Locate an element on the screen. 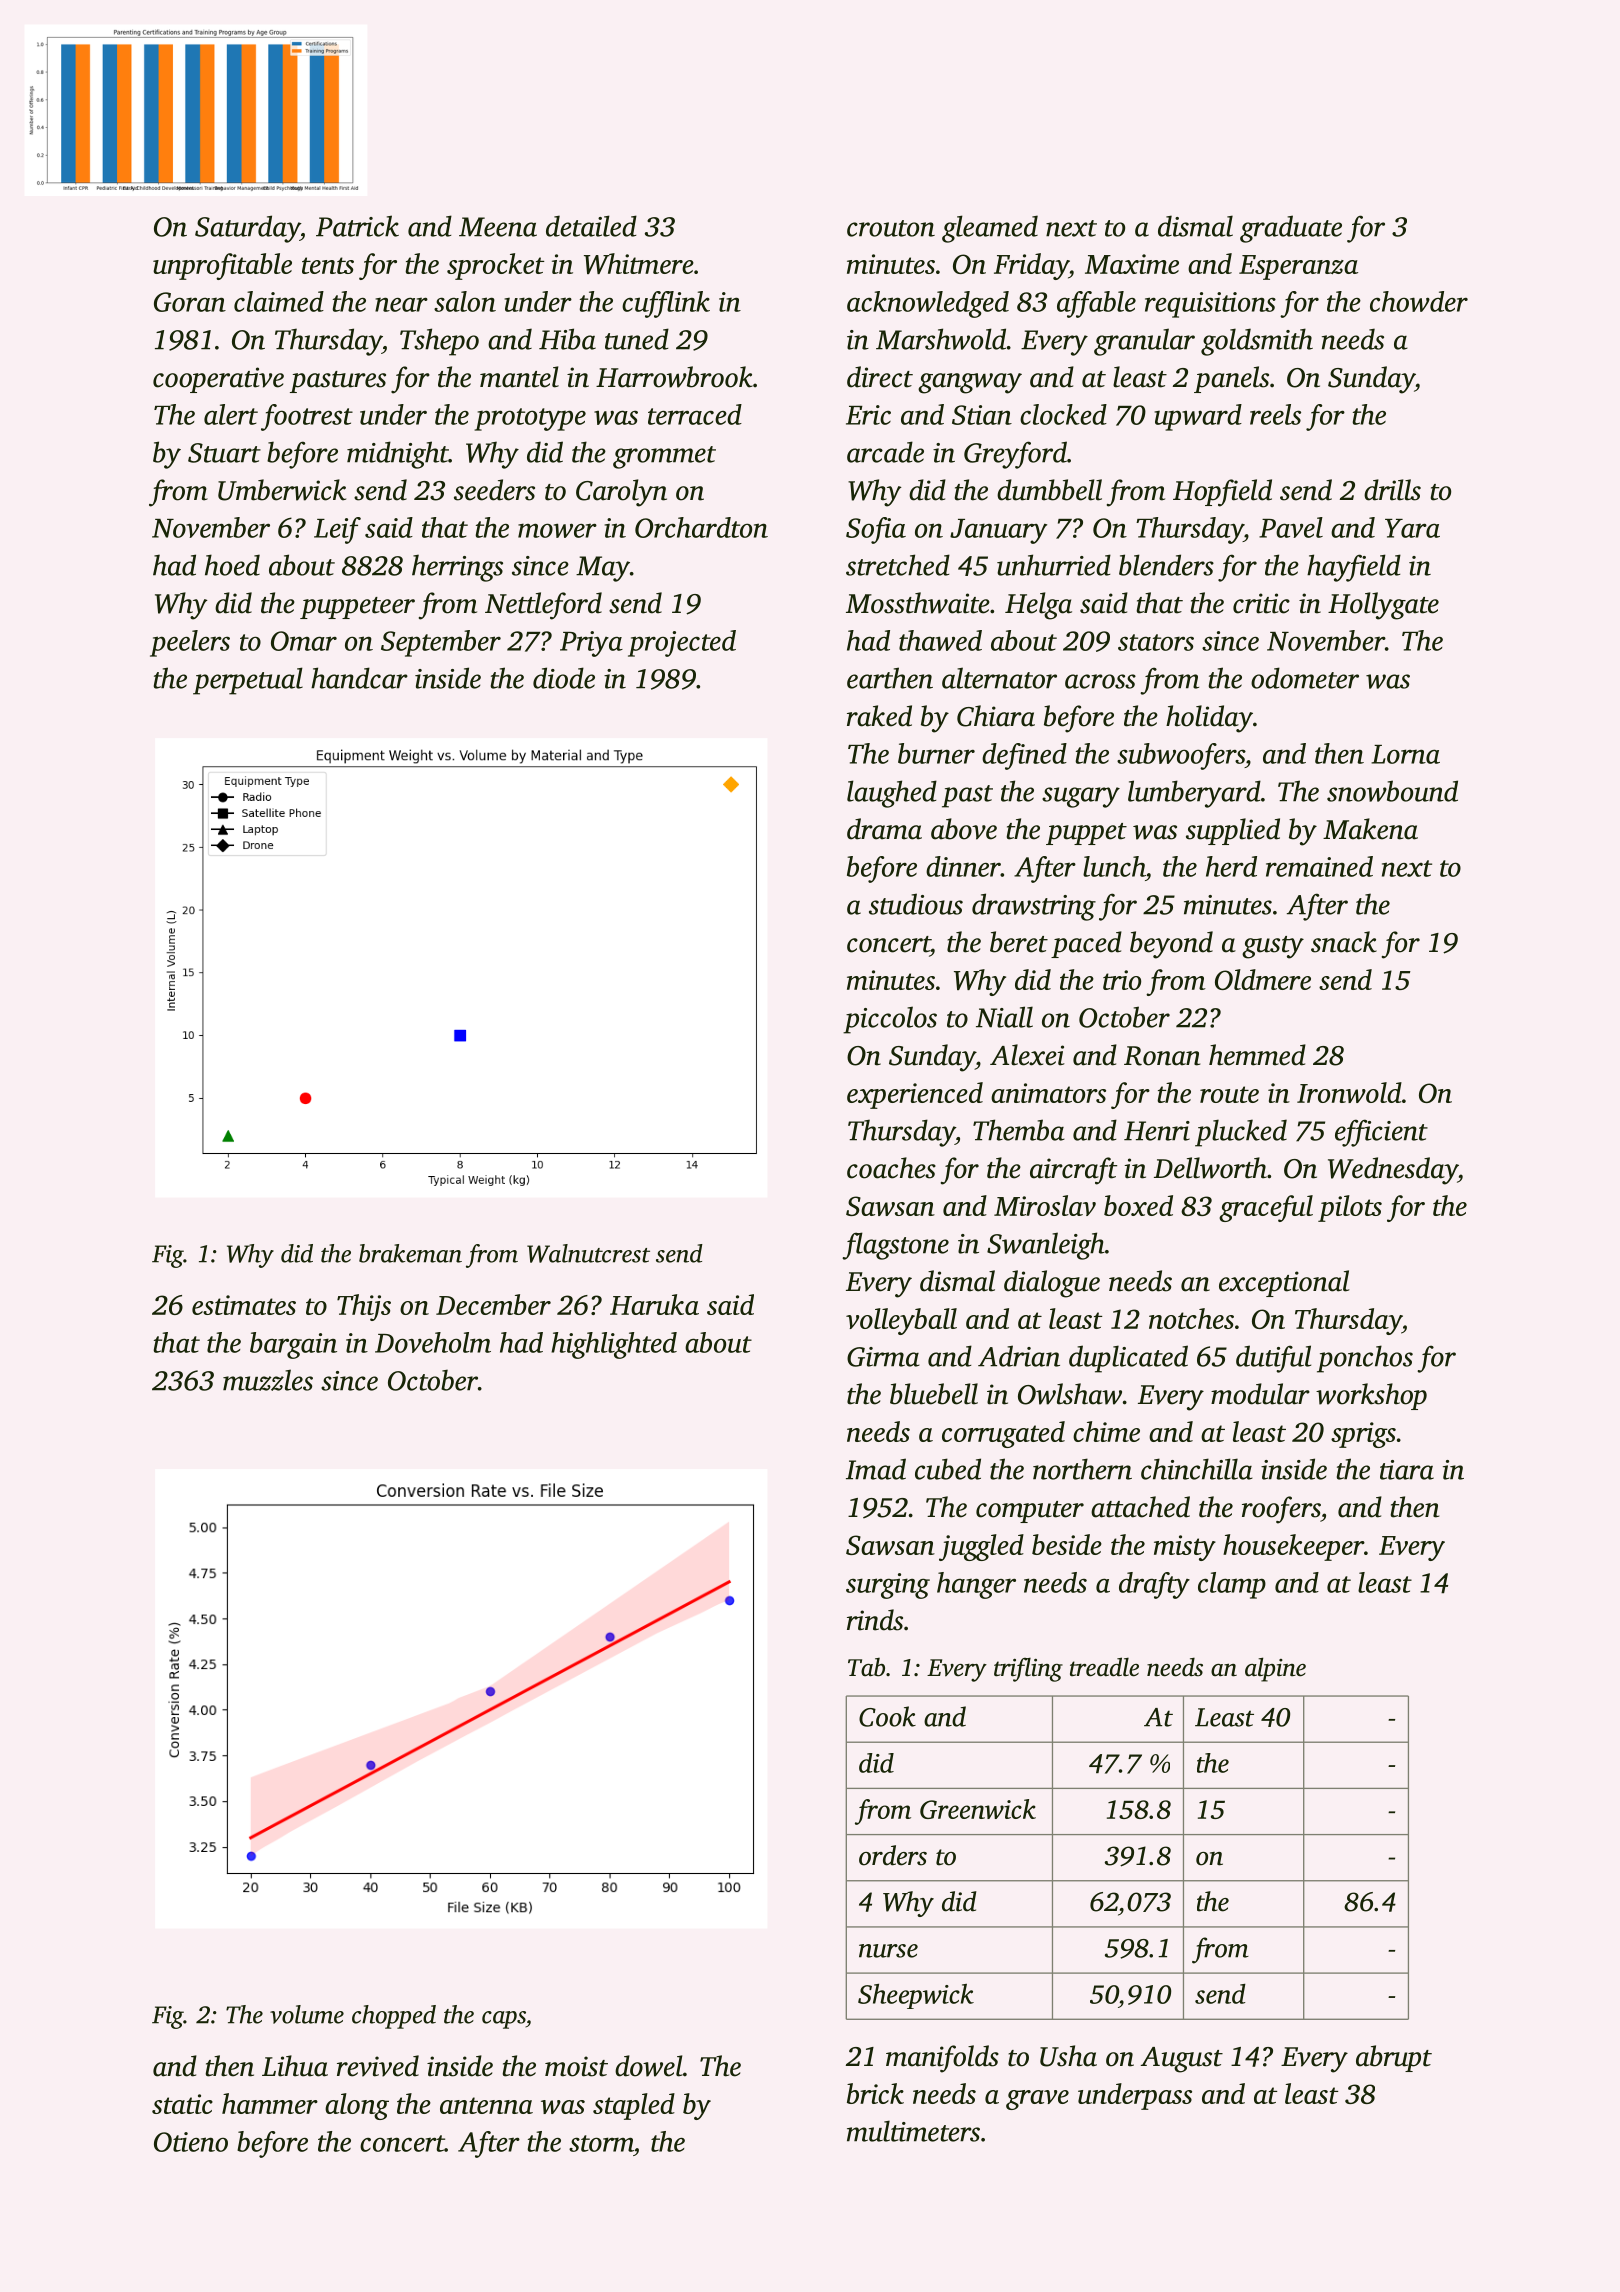 The height and width of the screenshot is (2292, 1620). antenna is located at coordinates (486, 2105).
